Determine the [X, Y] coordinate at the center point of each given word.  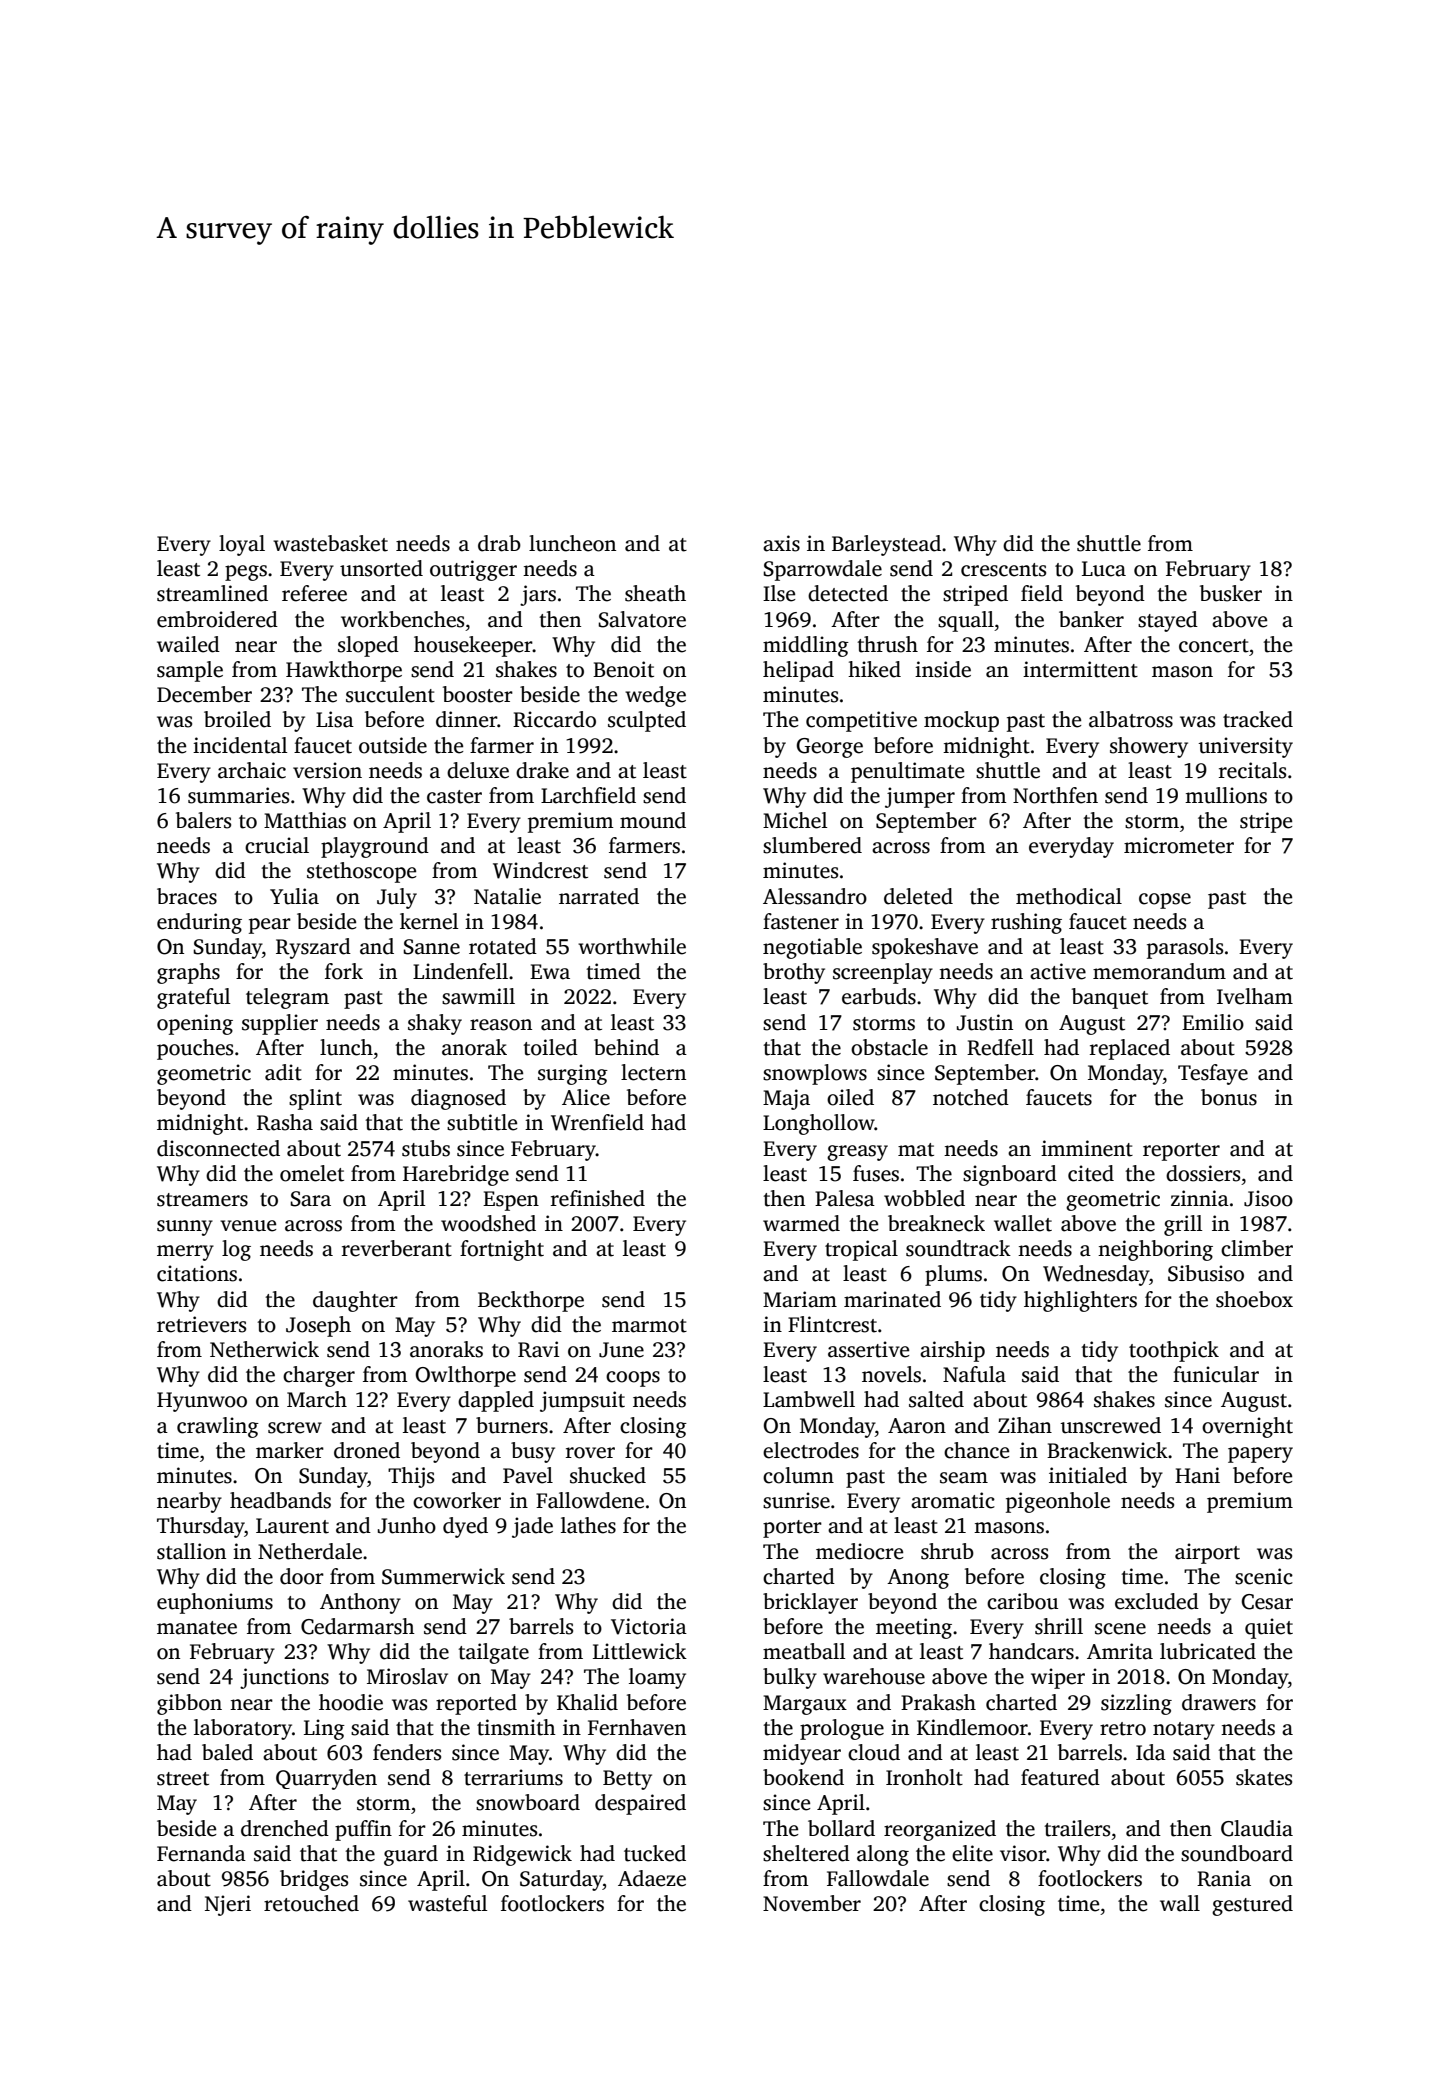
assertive [868, 1349]
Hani [1197, 1475]
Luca [1104, 569]
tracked [1258, 719]
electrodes [811, 1450]
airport [1207, 1553]
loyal [242, 545]
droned [367, 1450]
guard [411, 1855]
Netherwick [264, 1349]
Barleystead [886, 545]
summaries [238, 795]
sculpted [647, 721]
